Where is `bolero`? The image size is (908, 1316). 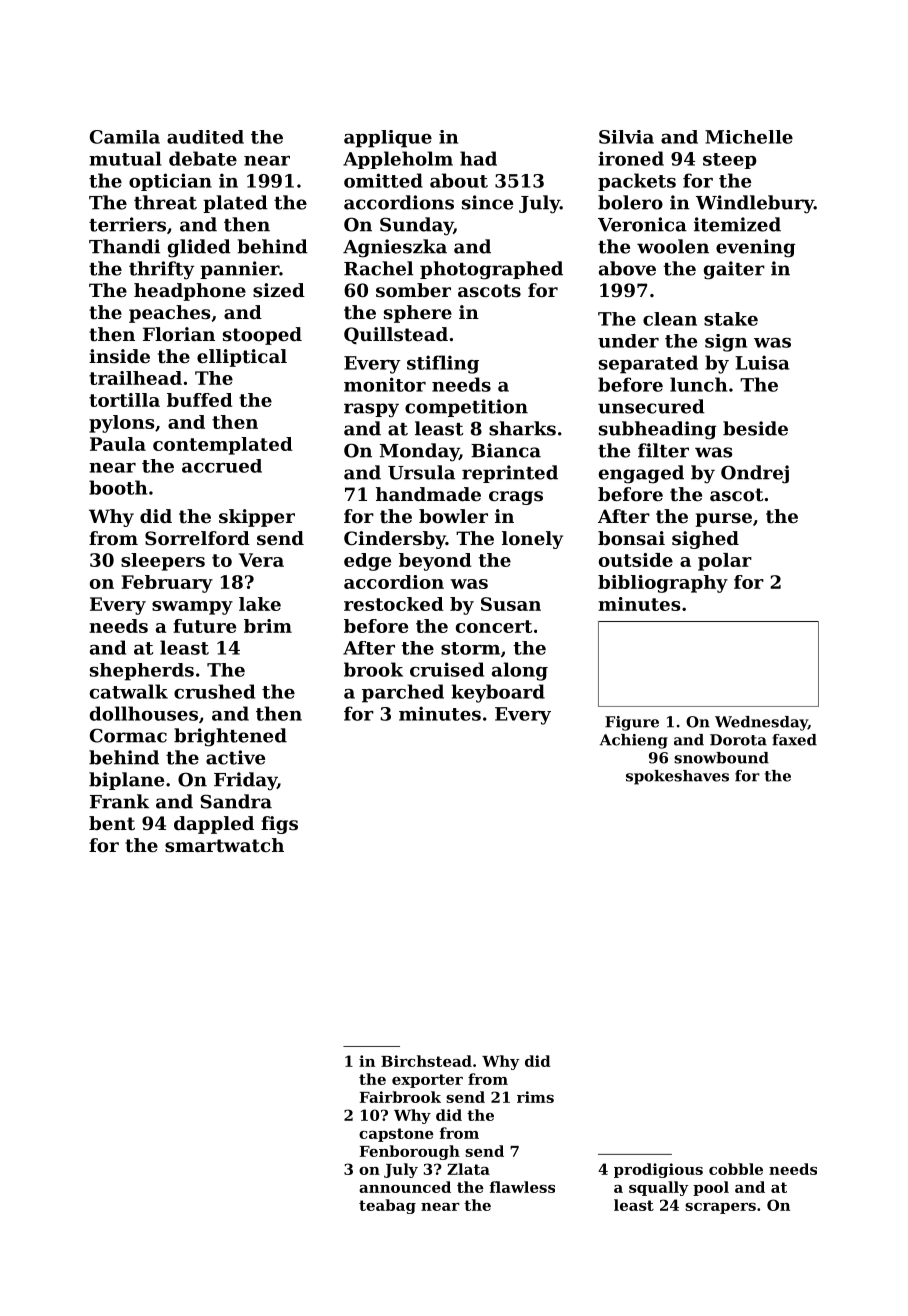 bolero is located at coordinates (630, 202).
